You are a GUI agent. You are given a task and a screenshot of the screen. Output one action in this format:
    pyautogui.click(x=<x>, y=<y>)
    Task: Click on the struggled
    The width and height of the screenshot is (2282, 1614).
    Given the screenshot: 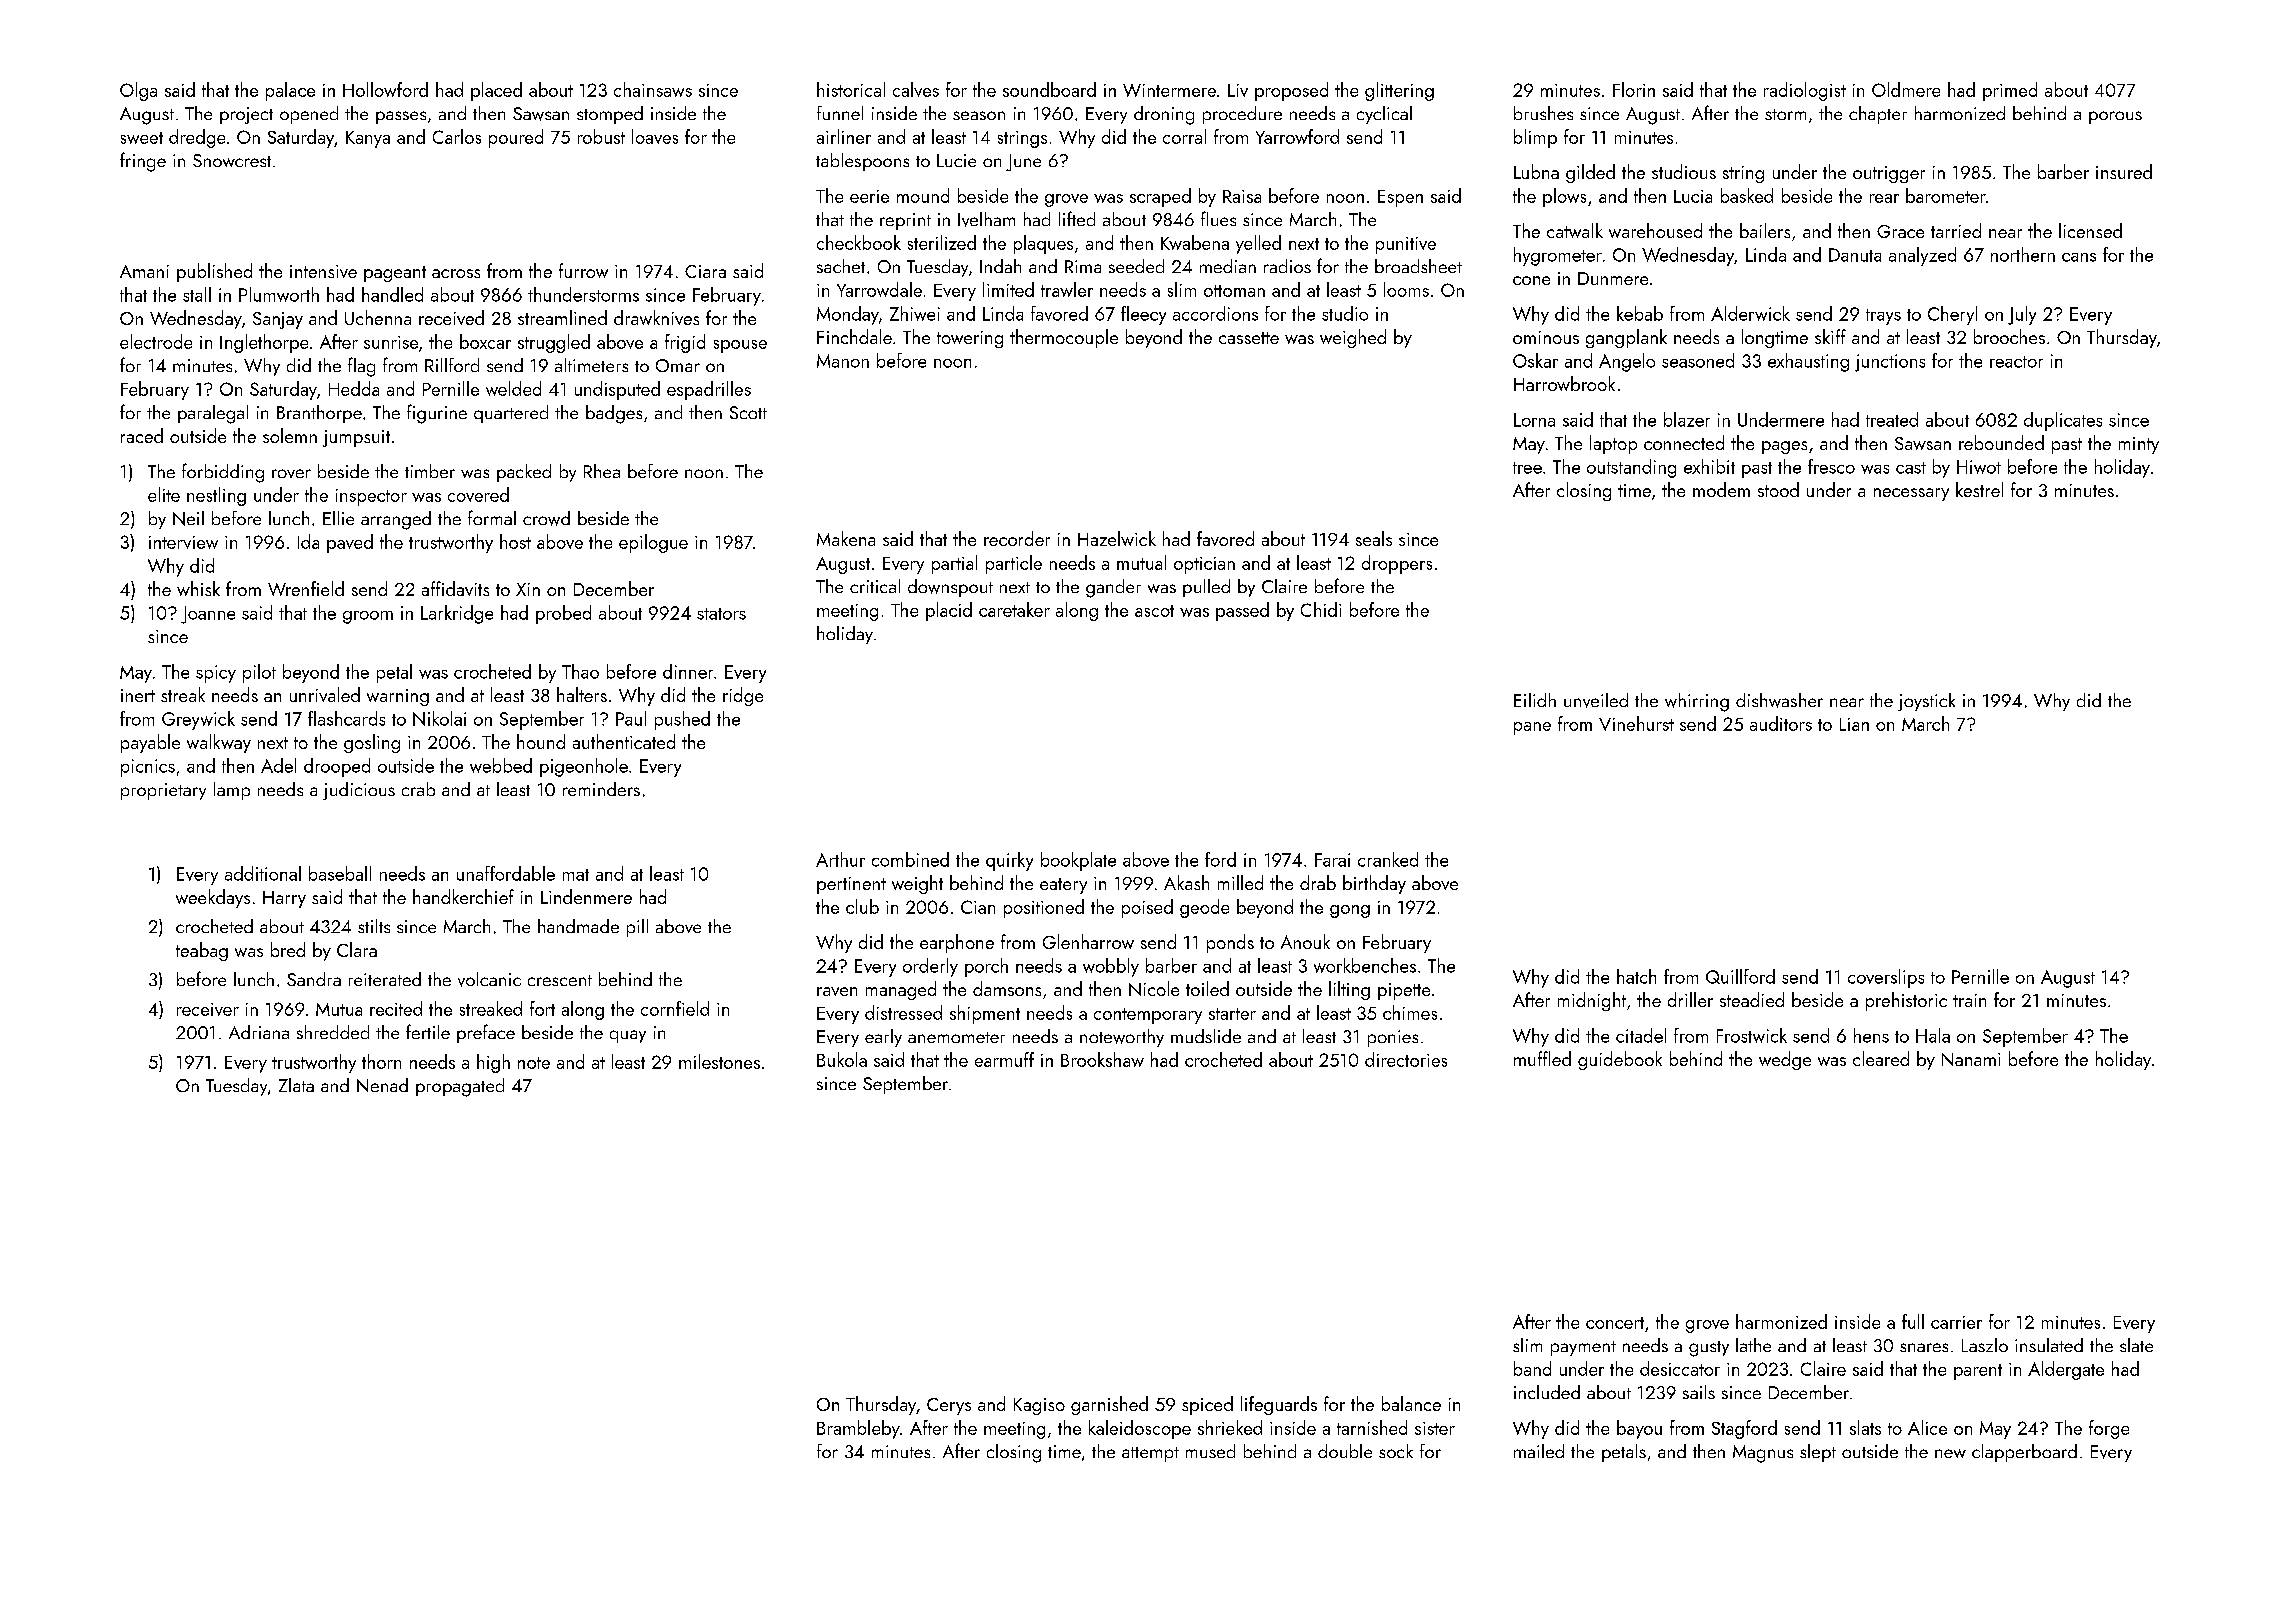 What is the action you would take?
    pyautogui.click(x=554, y=343)
